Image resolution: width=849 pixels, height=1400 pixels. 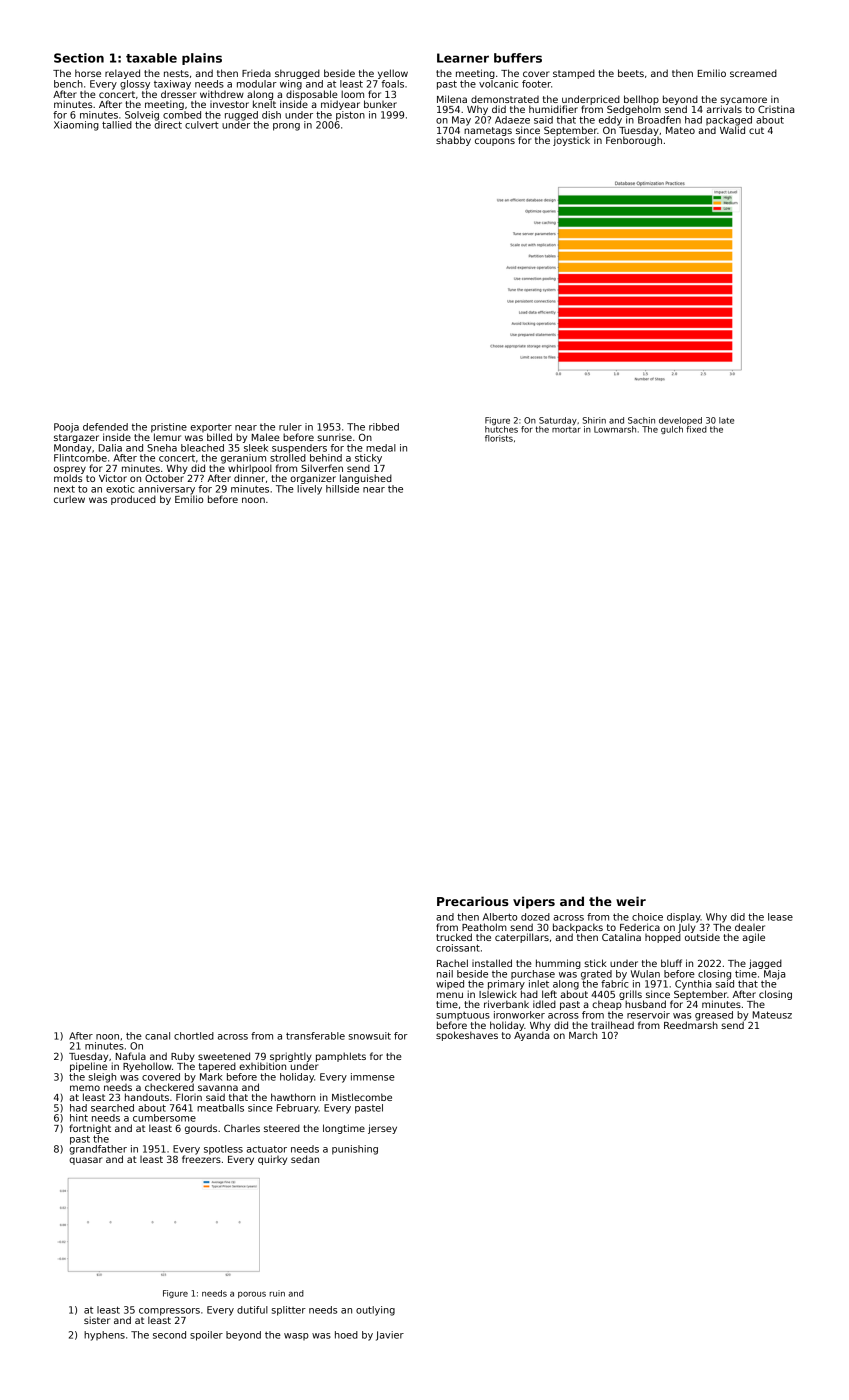 What do you see at coordinates (393, 74) in the image?
I see `yellow` at bounding box center [393, 74].
